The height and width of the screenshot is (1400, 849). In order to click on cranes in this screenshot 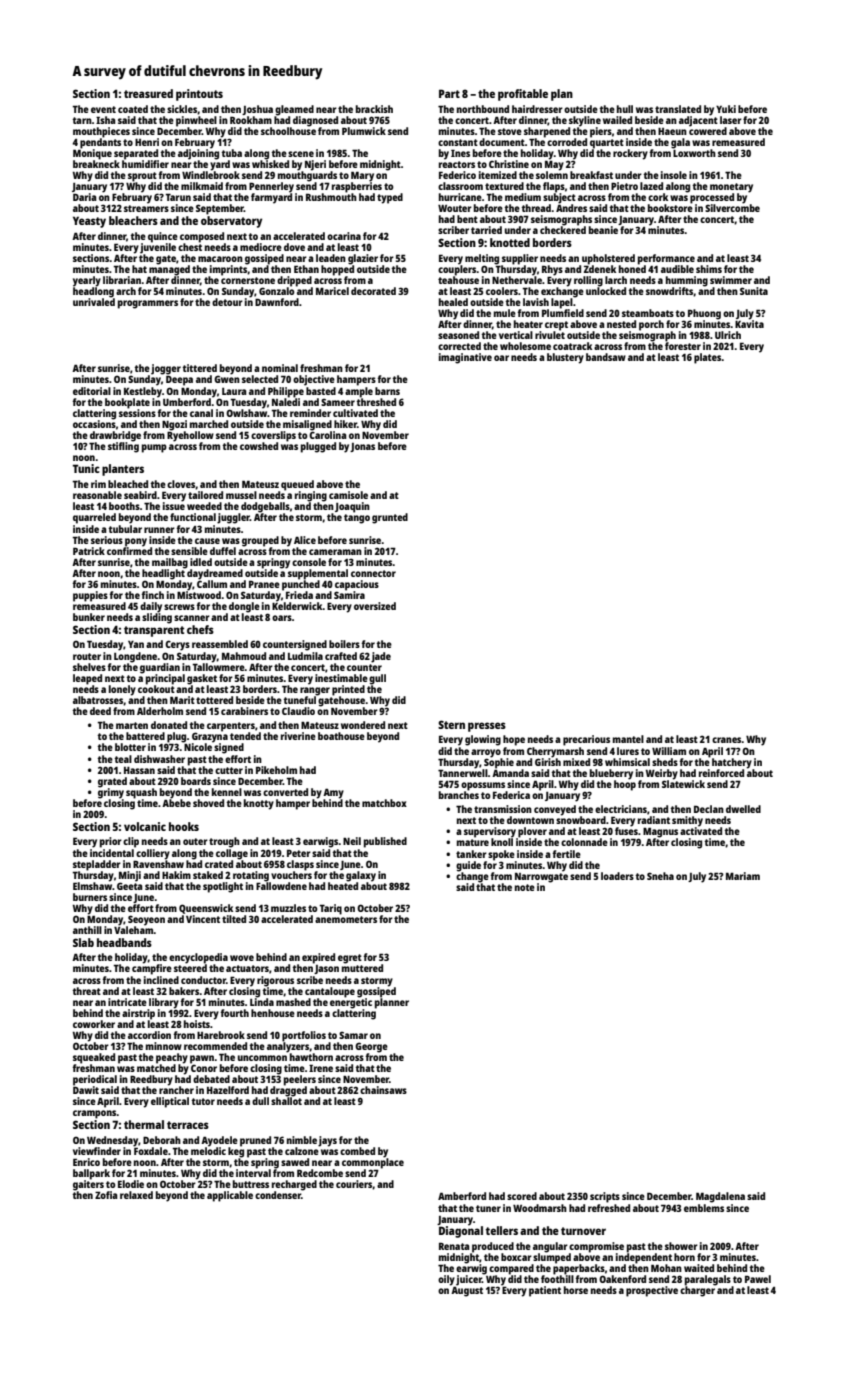, I will do `click(727, 740)`.
